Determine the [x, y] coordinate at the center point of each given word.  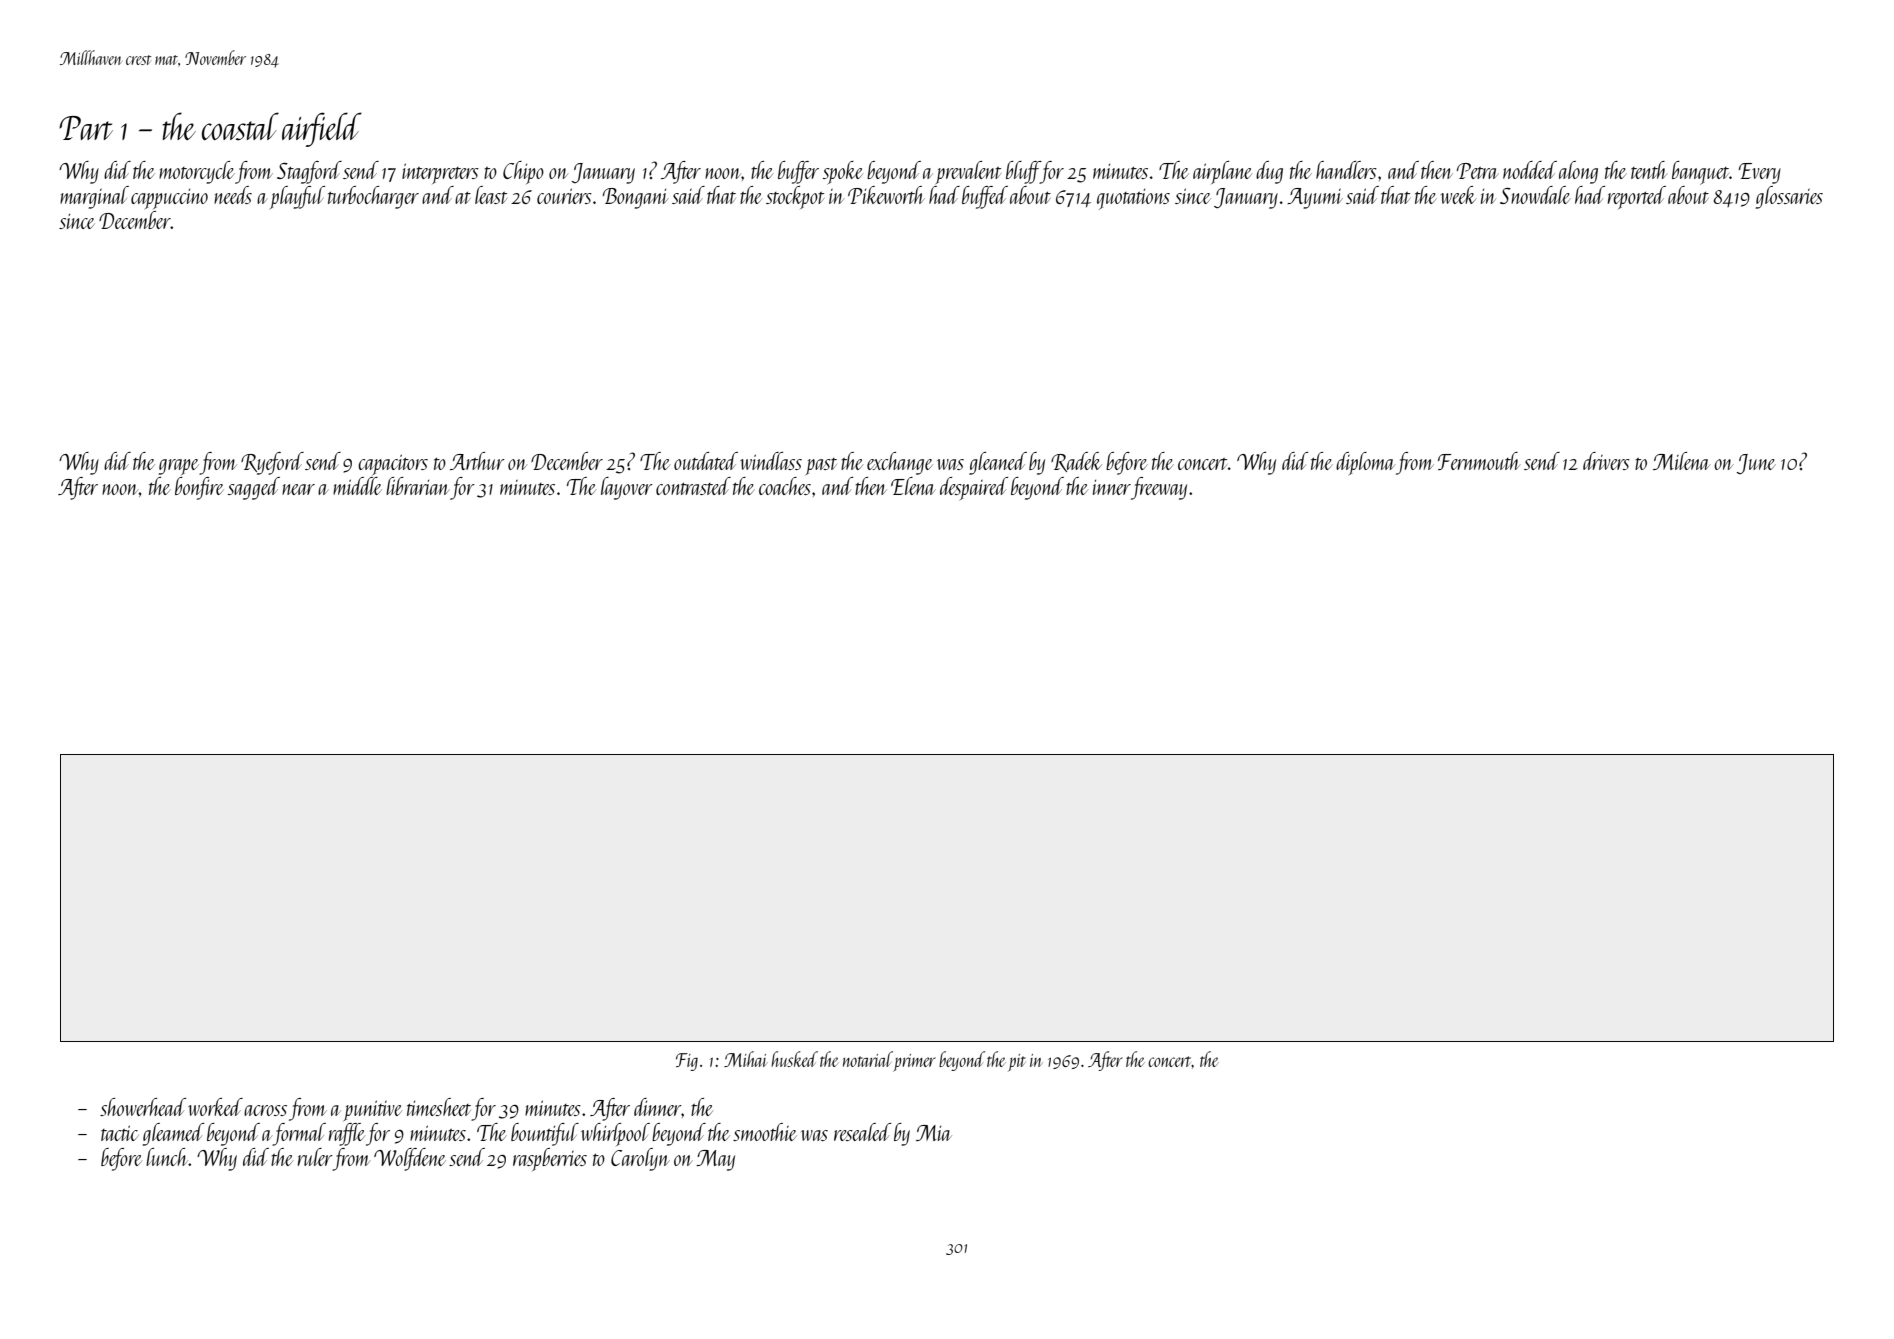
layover [627, 488]
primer [914, 1063]
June [1756, 464]
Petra [1478, 171]
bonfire [199, 488]
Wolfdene [410, 1159]
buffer [798, 172]
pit [1017, 1063]
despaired [974, 488]
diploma [1365, 463]
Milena [1681, 461]
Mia [934, 1133]
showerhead [143, 1107]
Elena [913, 486]
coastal [240, 126]
